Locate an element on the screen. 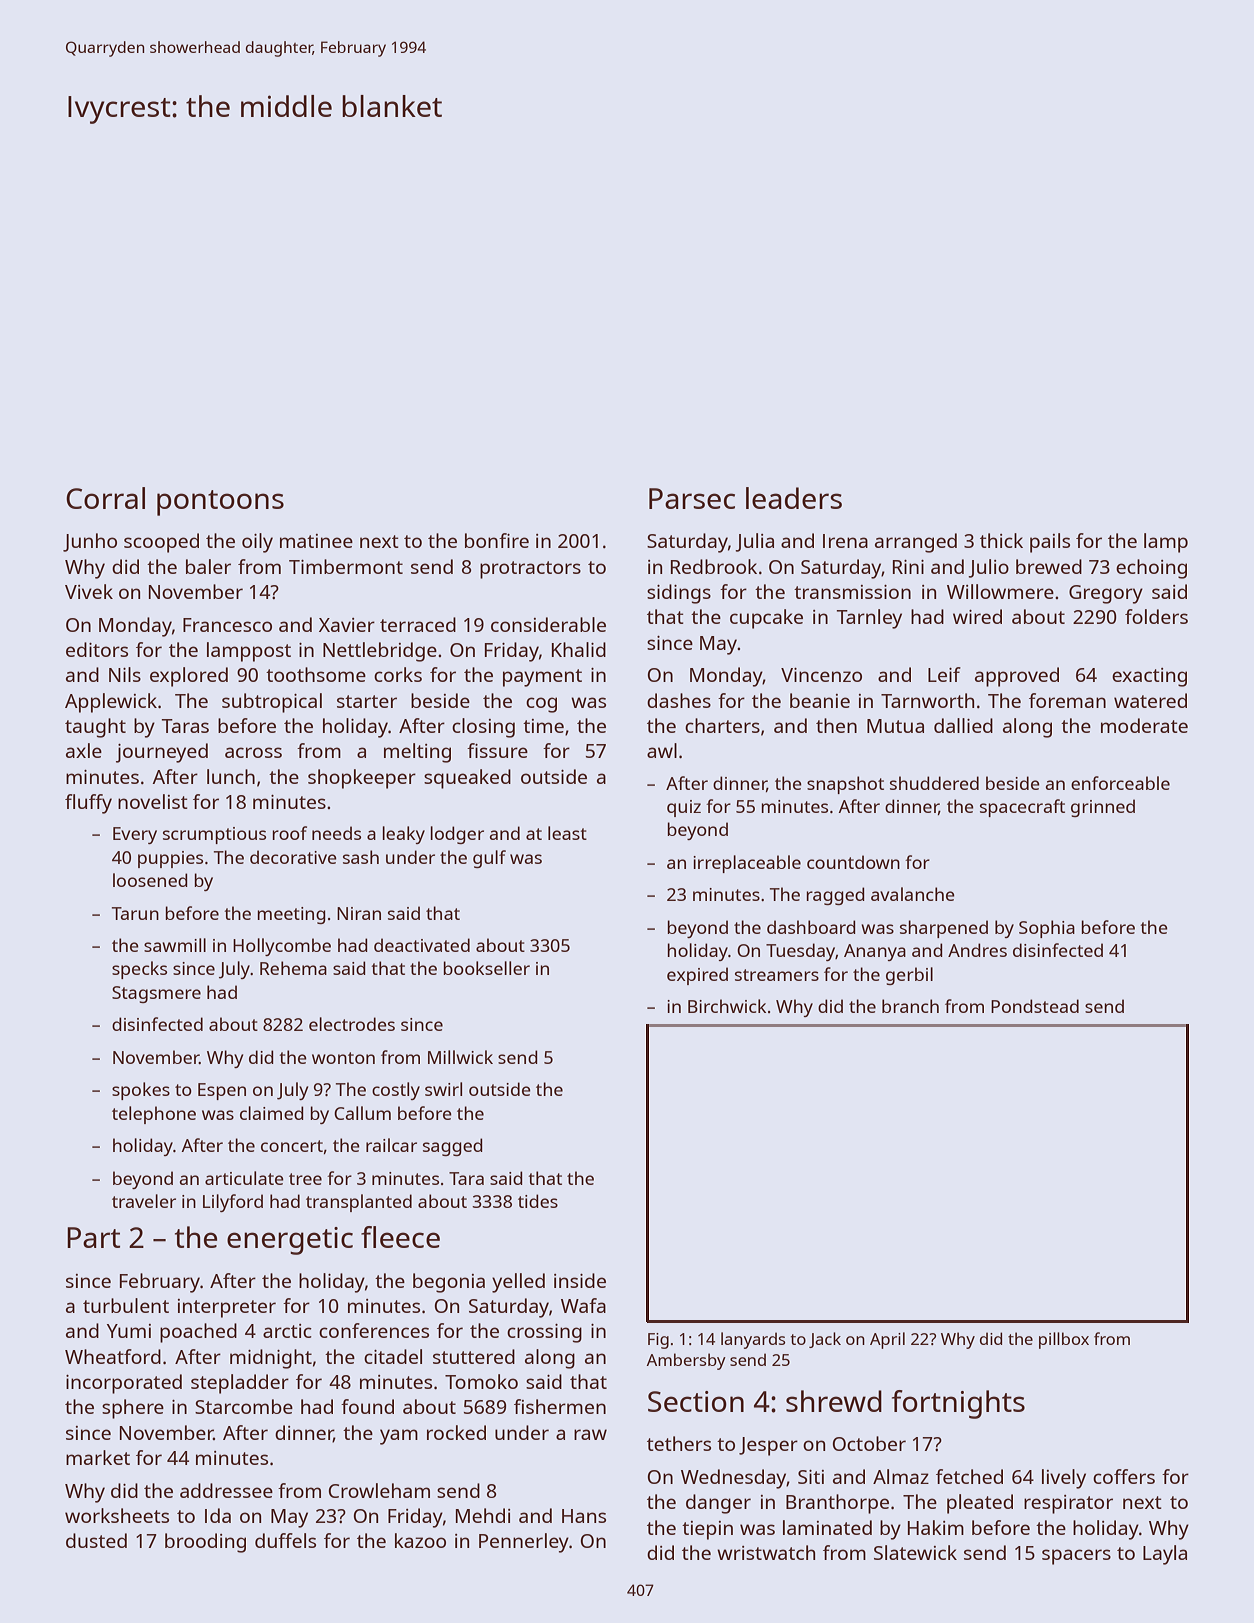 This screenshot has width=1254, height=1623. dusted is located at coordinates (96, 1540).
